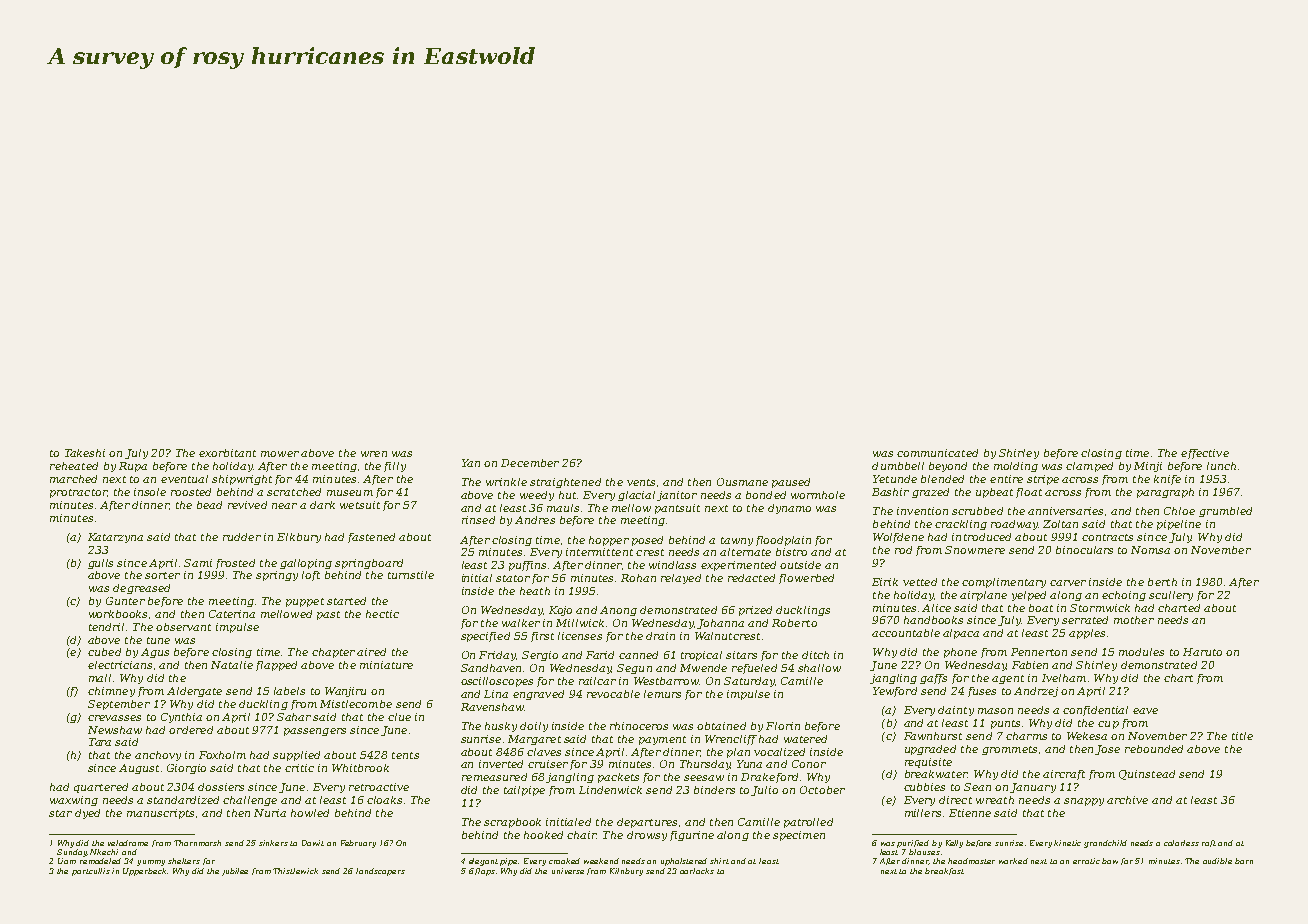 The height and width of the document is (924, 1308). Describe the element at coordinates (315, 732) in the document. I see `passengers` at that location.
